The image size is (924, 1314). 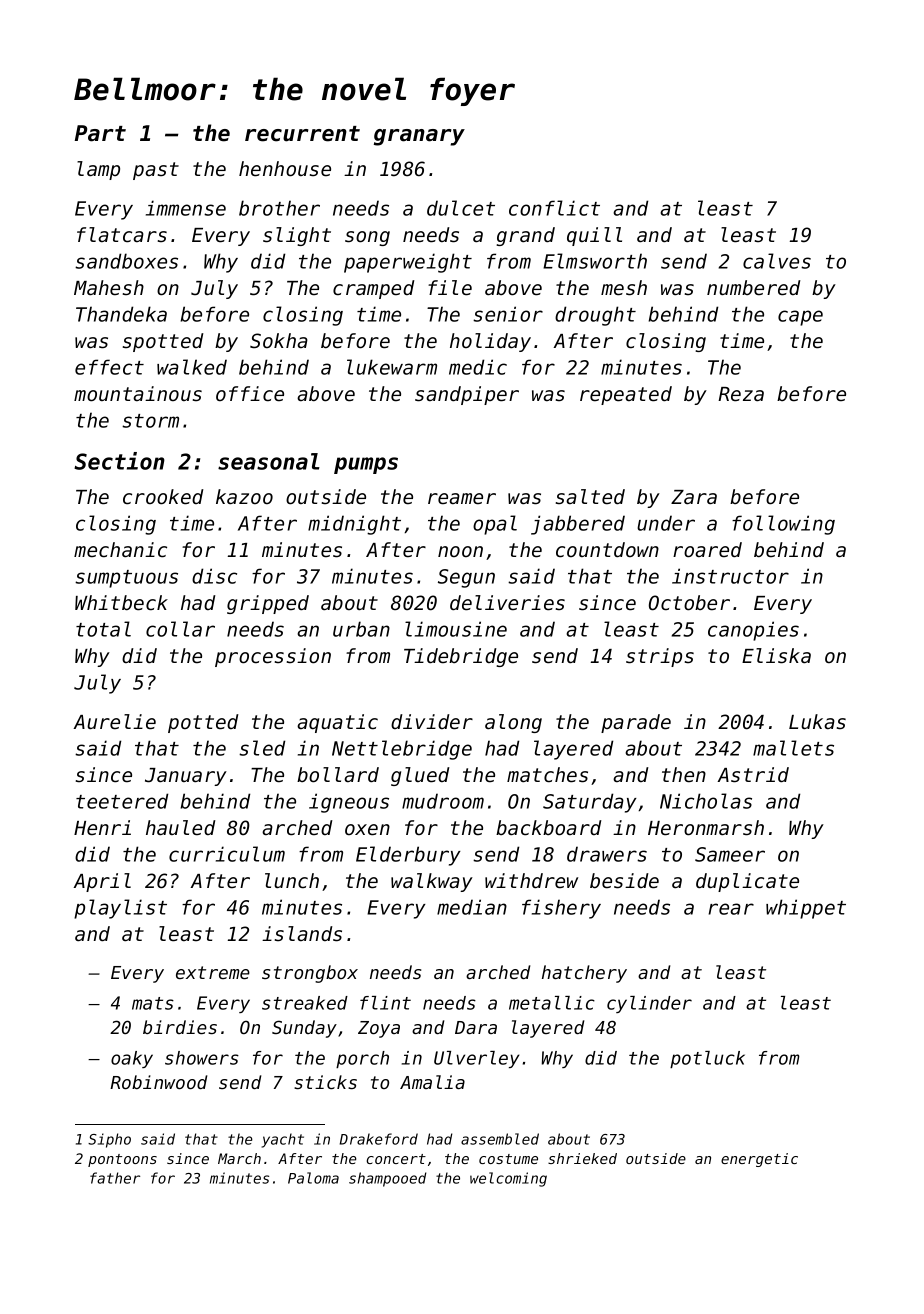 I want to click on slight, so click(x=297, y=236).
